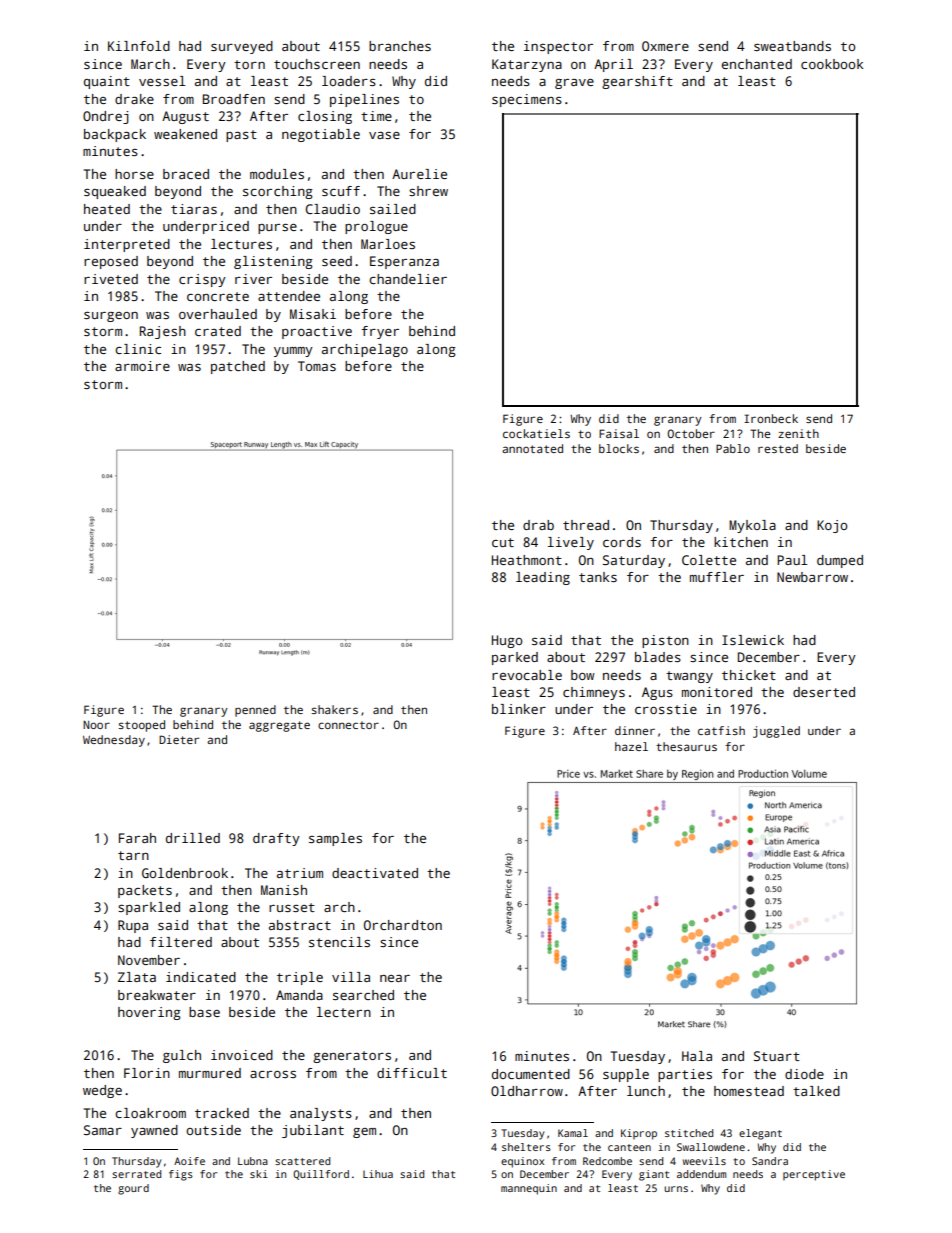 This document has height=1233, width=952. I want to click on armoire, so click(142, 366).
